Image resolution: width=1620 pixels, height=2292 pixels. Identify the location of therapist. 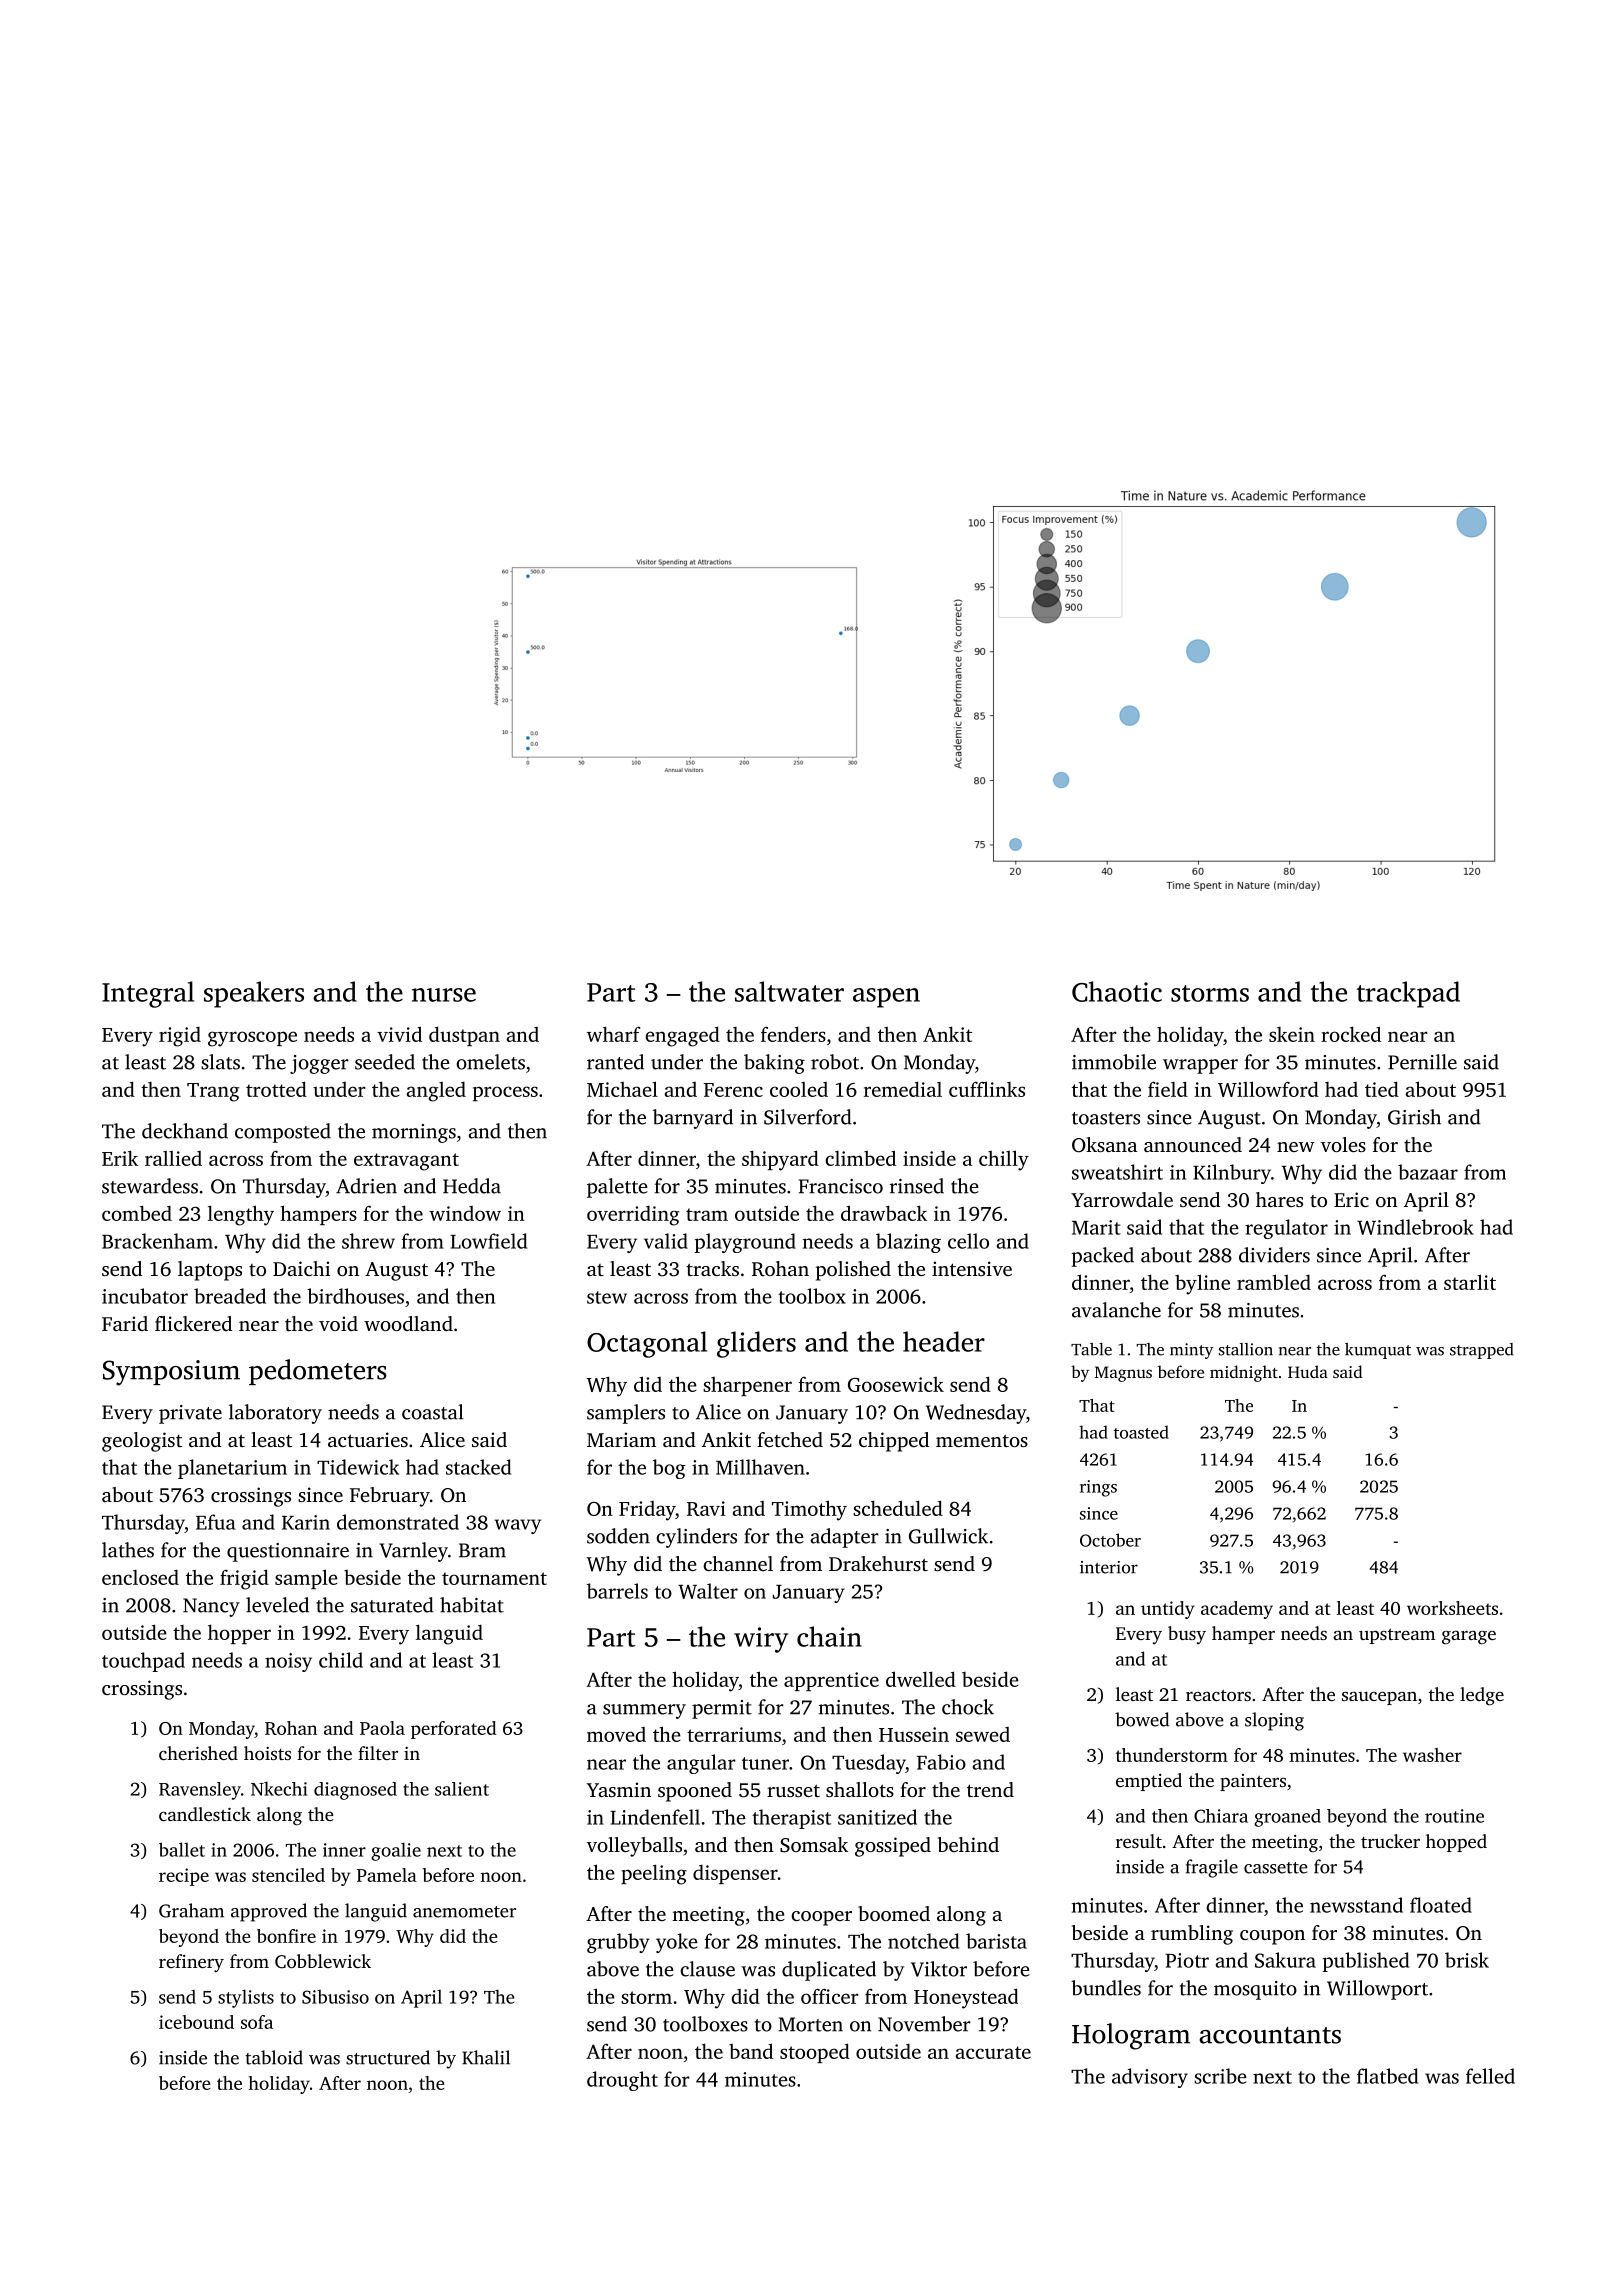
(791, 1819).
